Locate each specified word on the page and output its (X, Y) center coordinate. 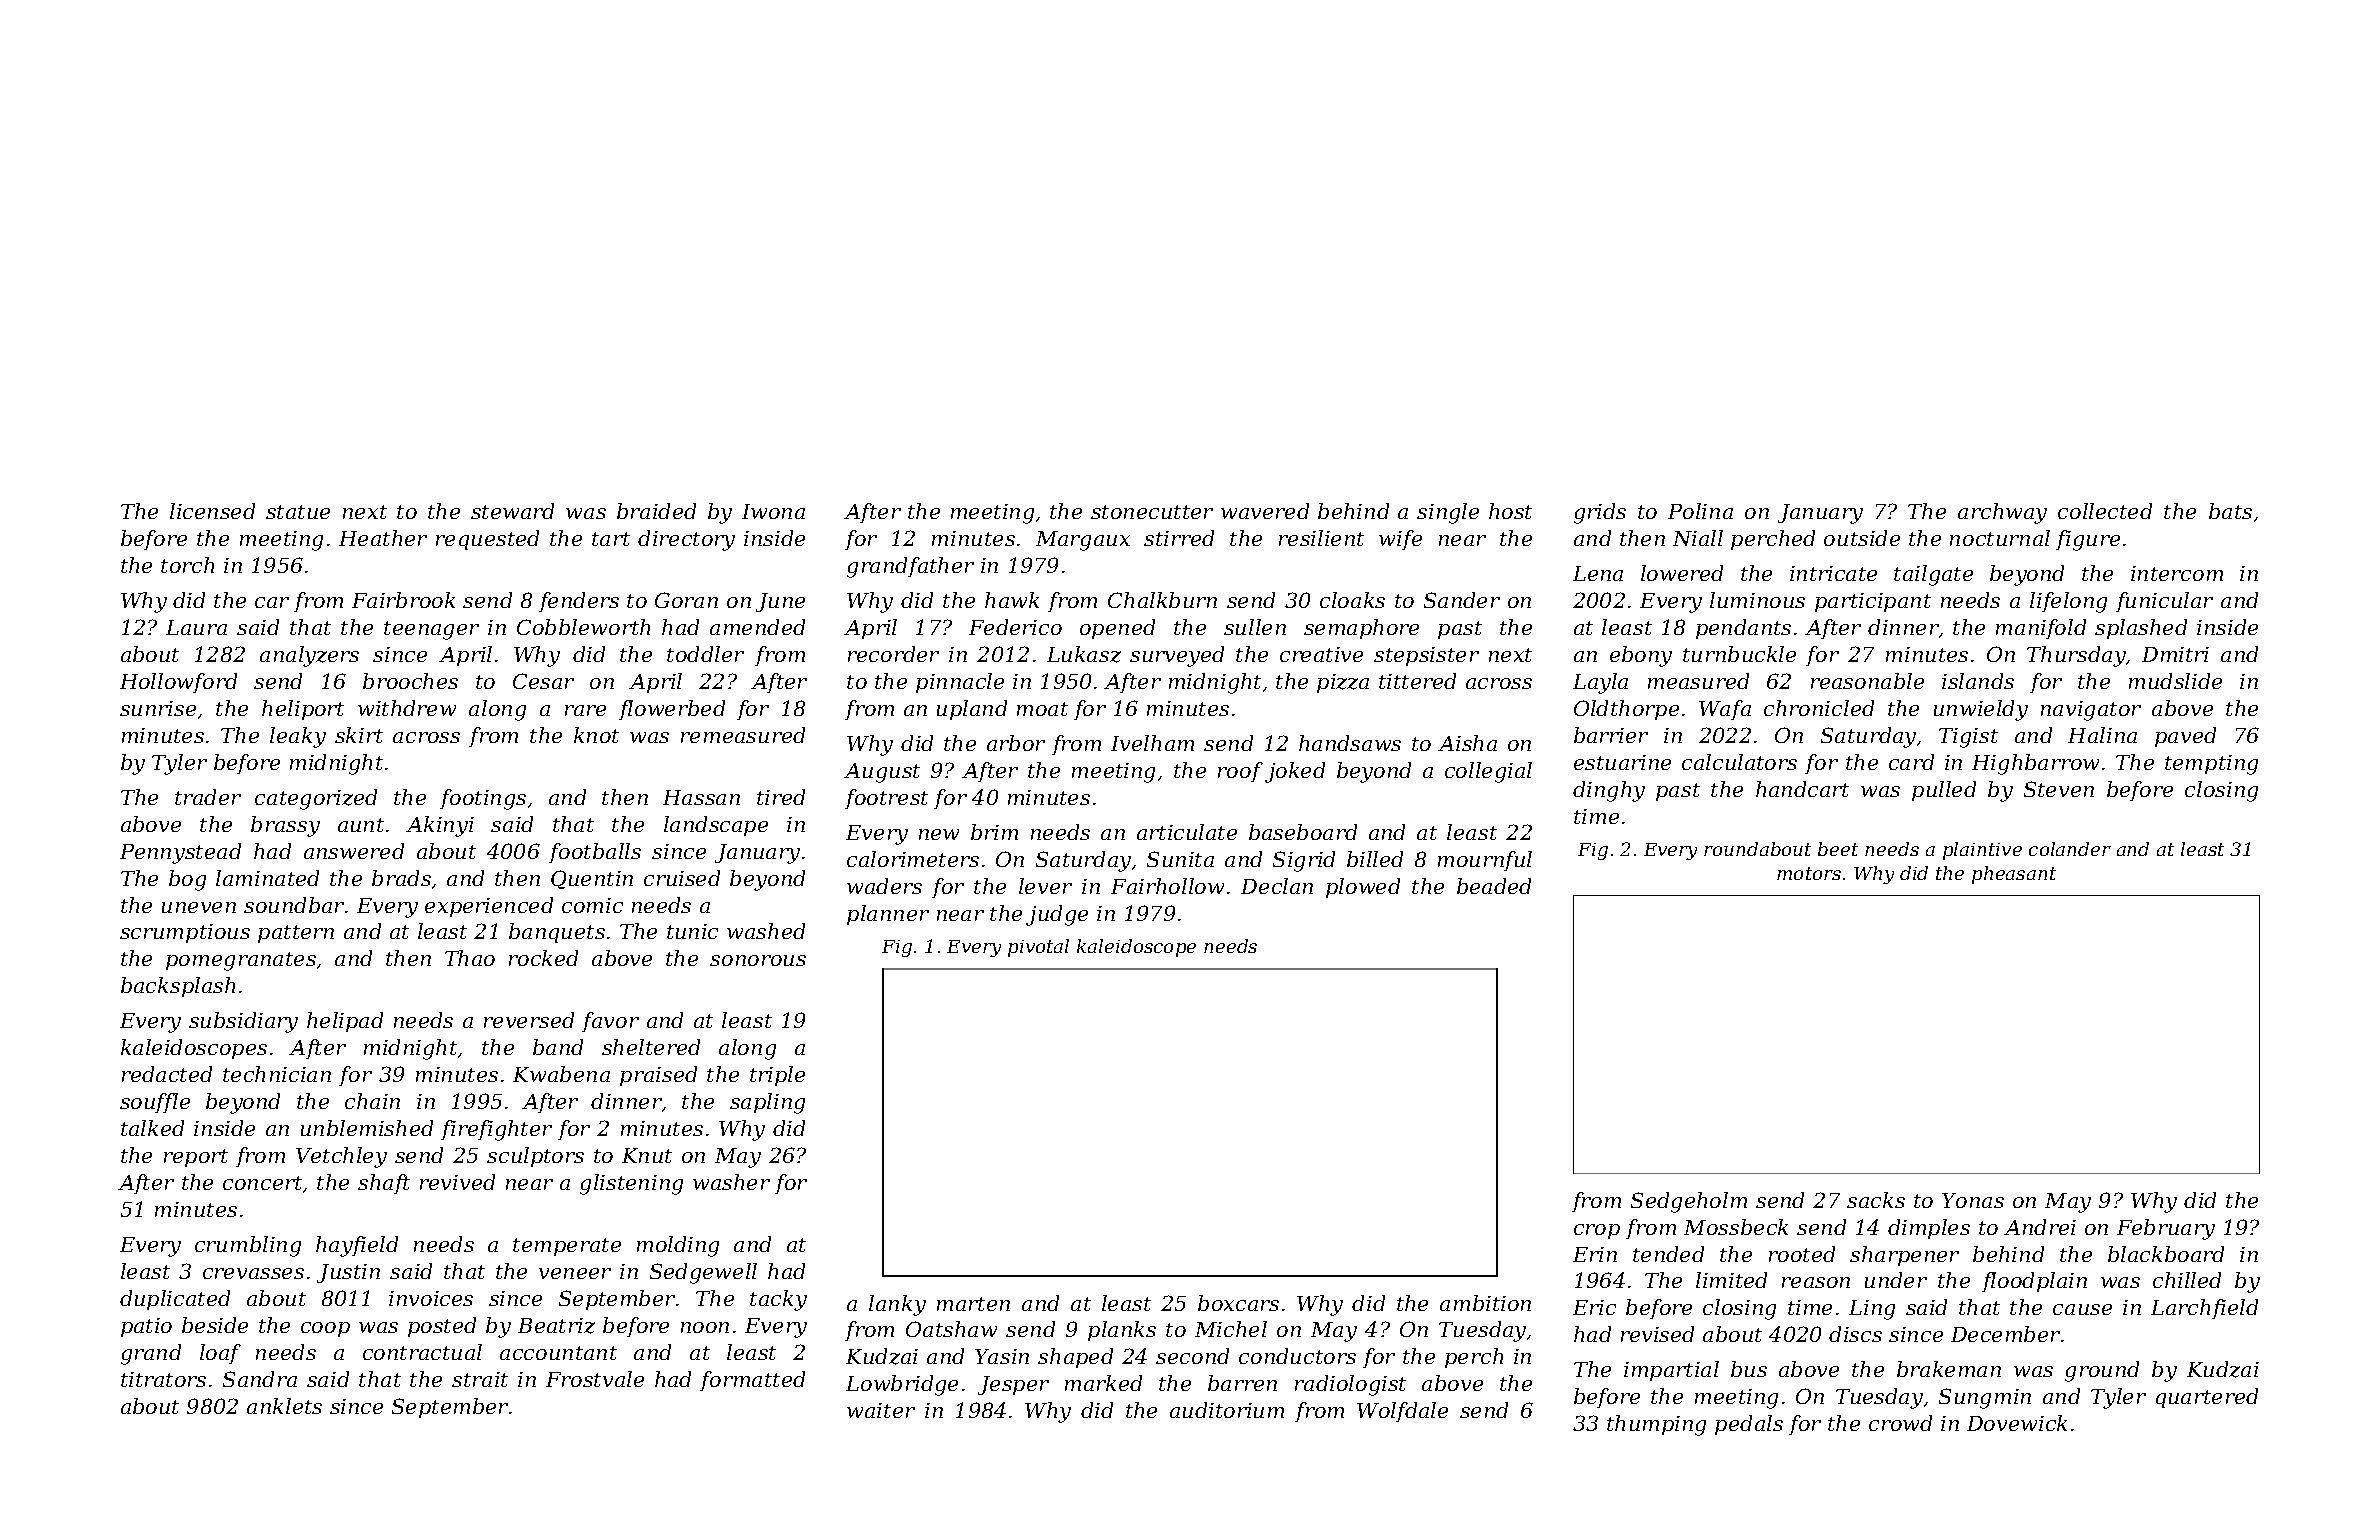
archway (2002, 513)
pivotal (1038, 948)
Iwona (773, 511)
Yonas (1973, 1200)
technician (277, 1074)
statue (298, 512)
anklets (284, 1406)
